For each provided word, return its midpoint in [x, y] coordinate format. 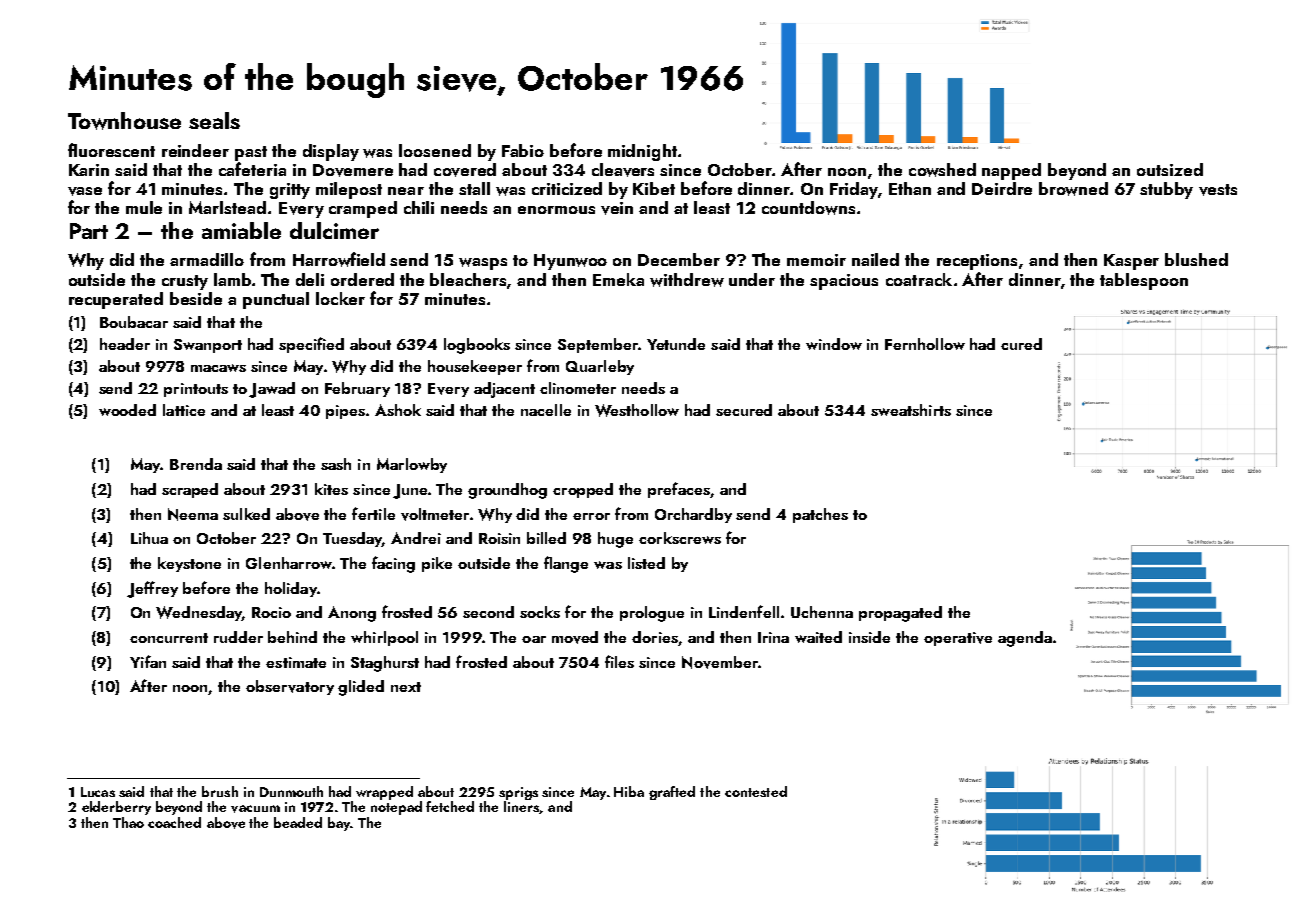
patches [820, 515]
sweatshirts [911, 410]
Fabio [523, 150]
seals [214, 120]
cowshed [942, 170]
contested [756, 791]
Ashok [398, 410]
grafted [672, 793]
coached [174, 822]
